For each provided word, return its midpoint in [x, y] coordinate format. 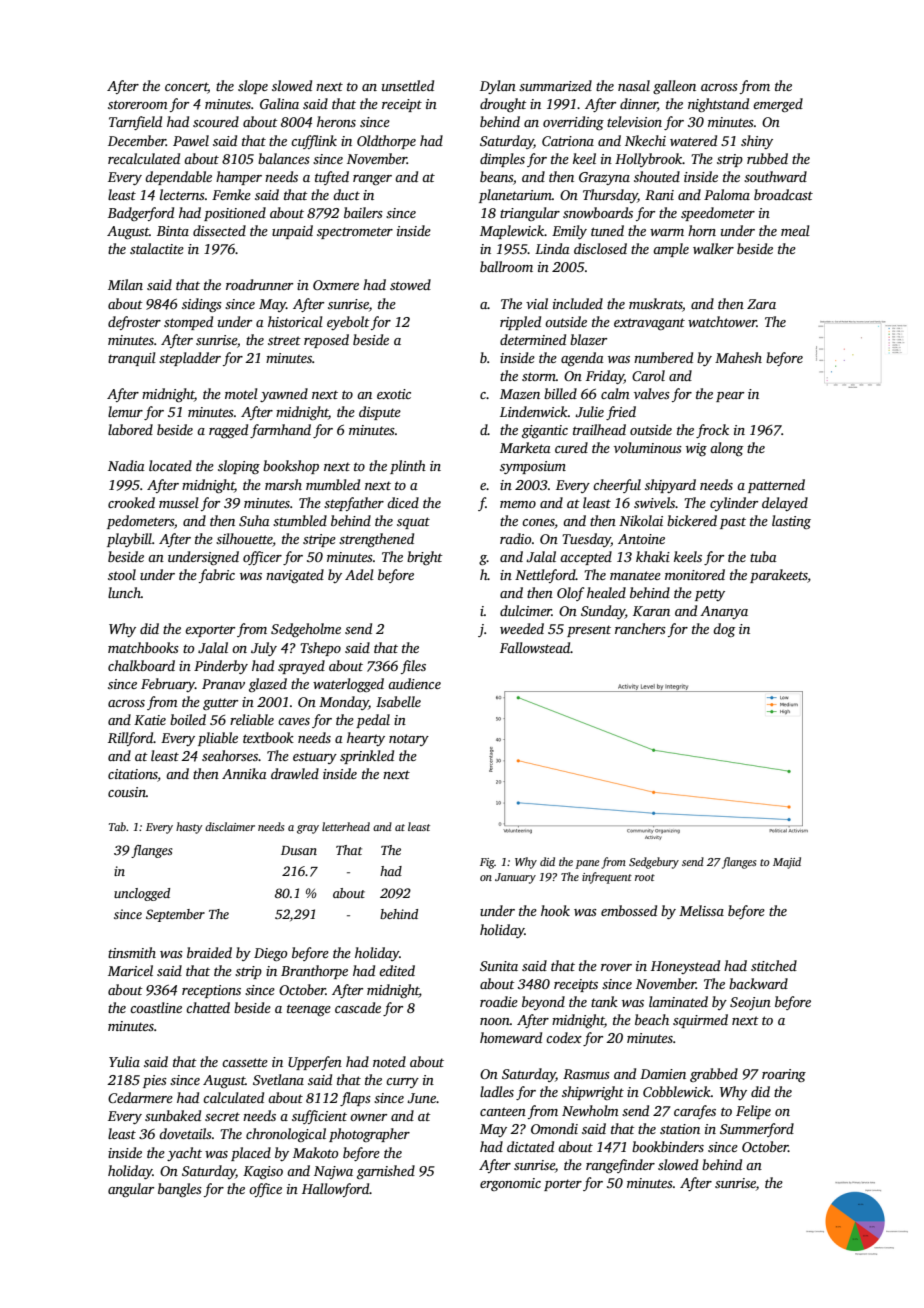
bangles [180, 1190]
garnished [386, 1172]
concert [186, 88]
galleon [674, 87]
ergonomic [510, 1184]
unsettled [408, 85]
